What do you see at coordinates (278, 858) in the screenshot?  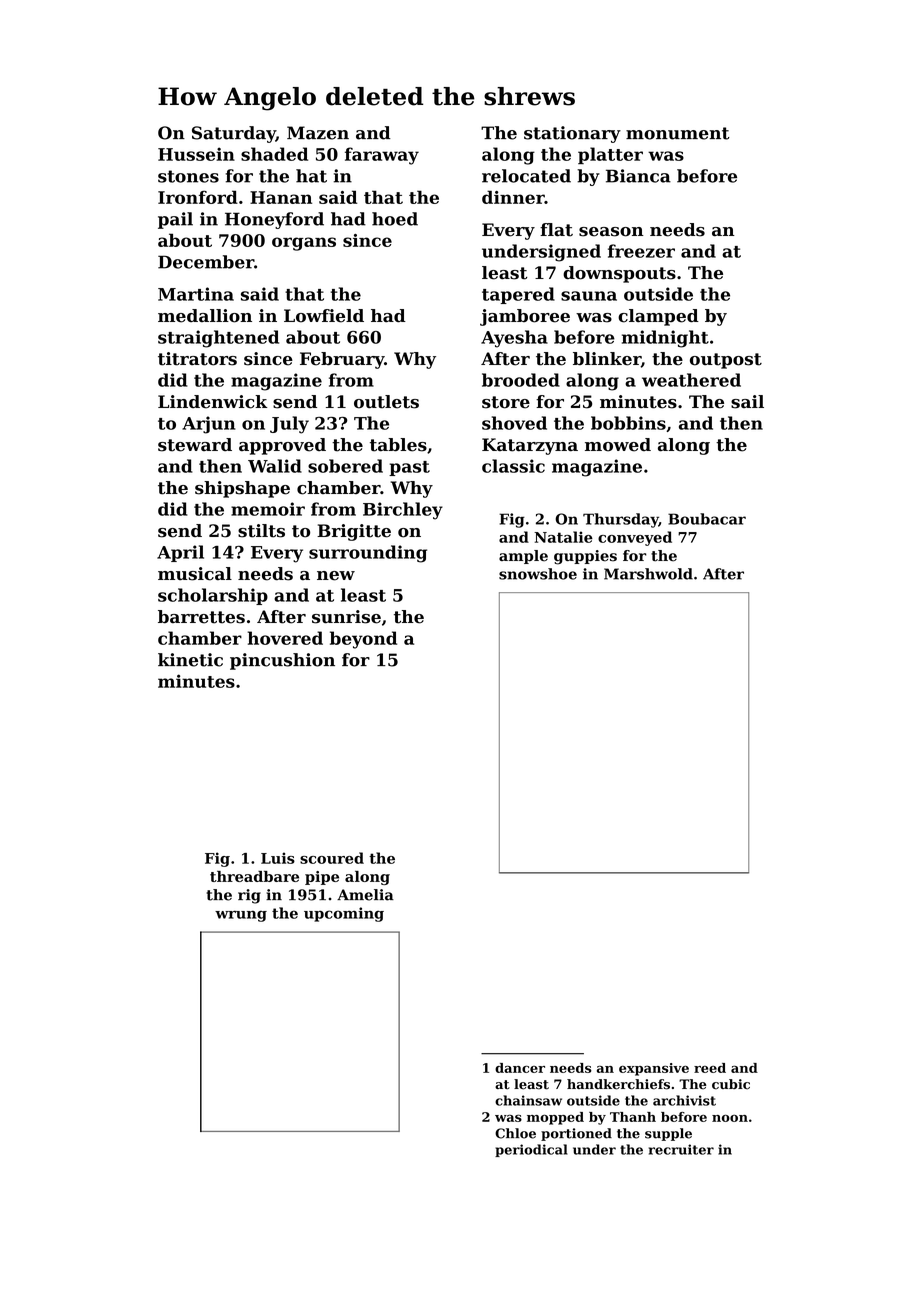 I see `Luis` at bounding box center [278, 858].
